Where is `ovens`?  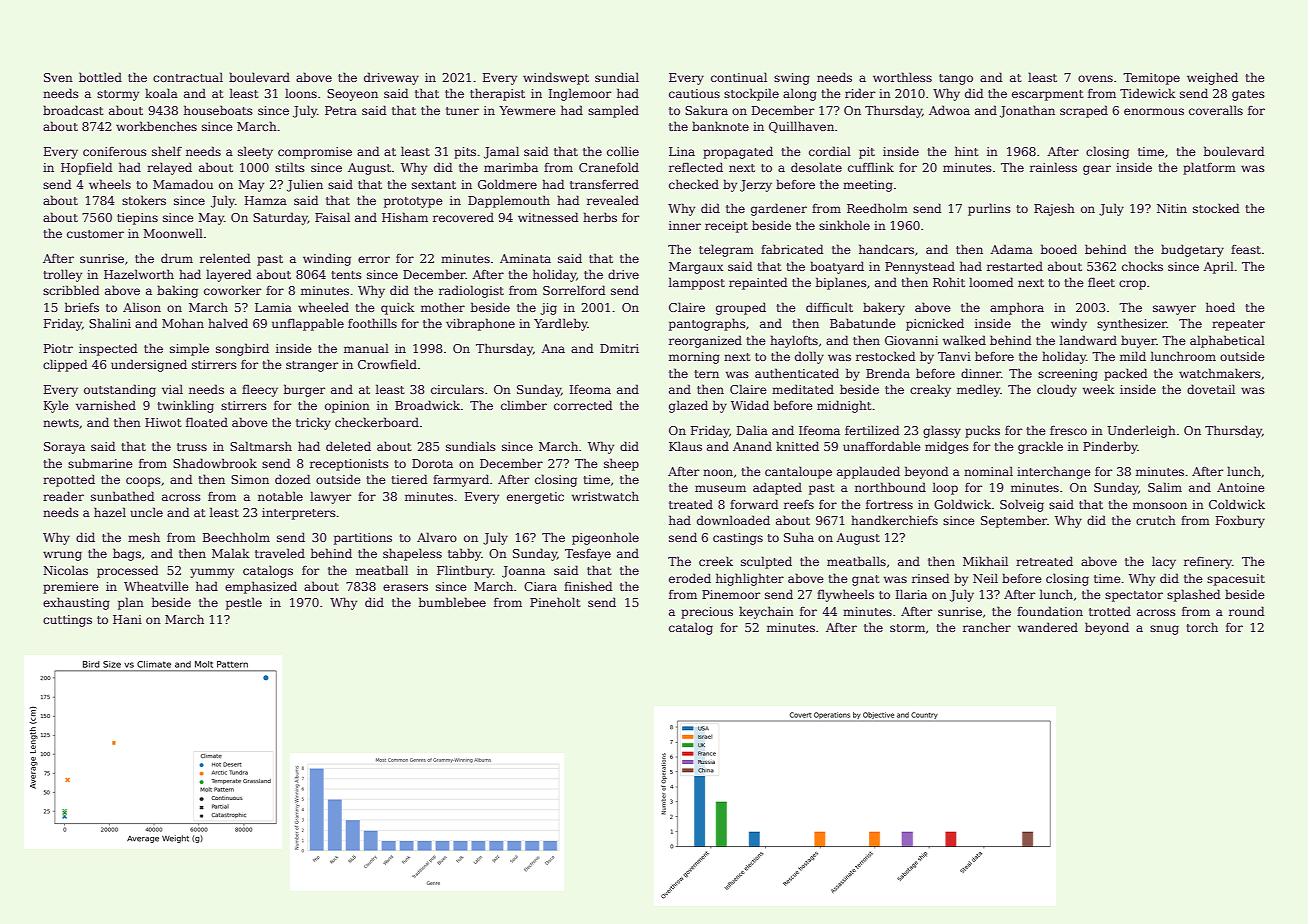
ovens is located at coordinates (1095, 78).
